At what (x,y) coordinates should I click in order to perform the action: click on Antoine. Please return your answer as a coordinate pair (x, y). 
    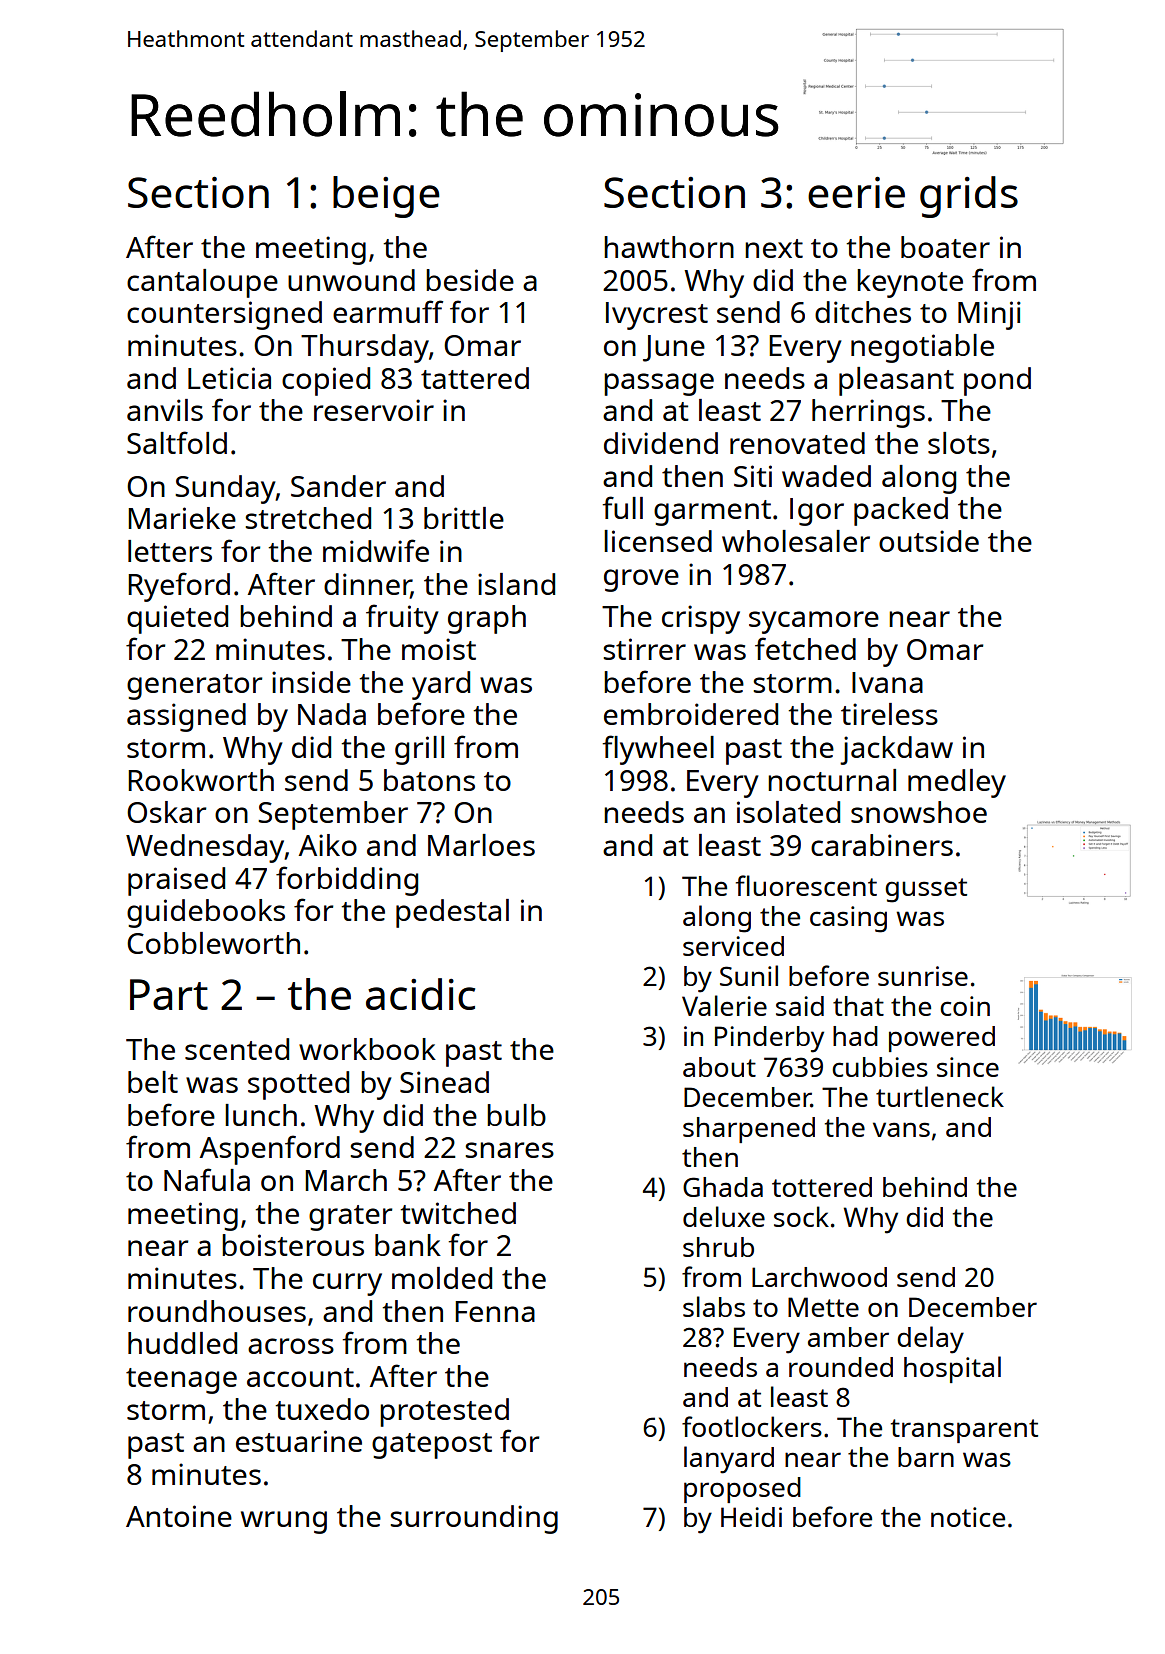
    Looking at the image, I should click on (179, 1516).
